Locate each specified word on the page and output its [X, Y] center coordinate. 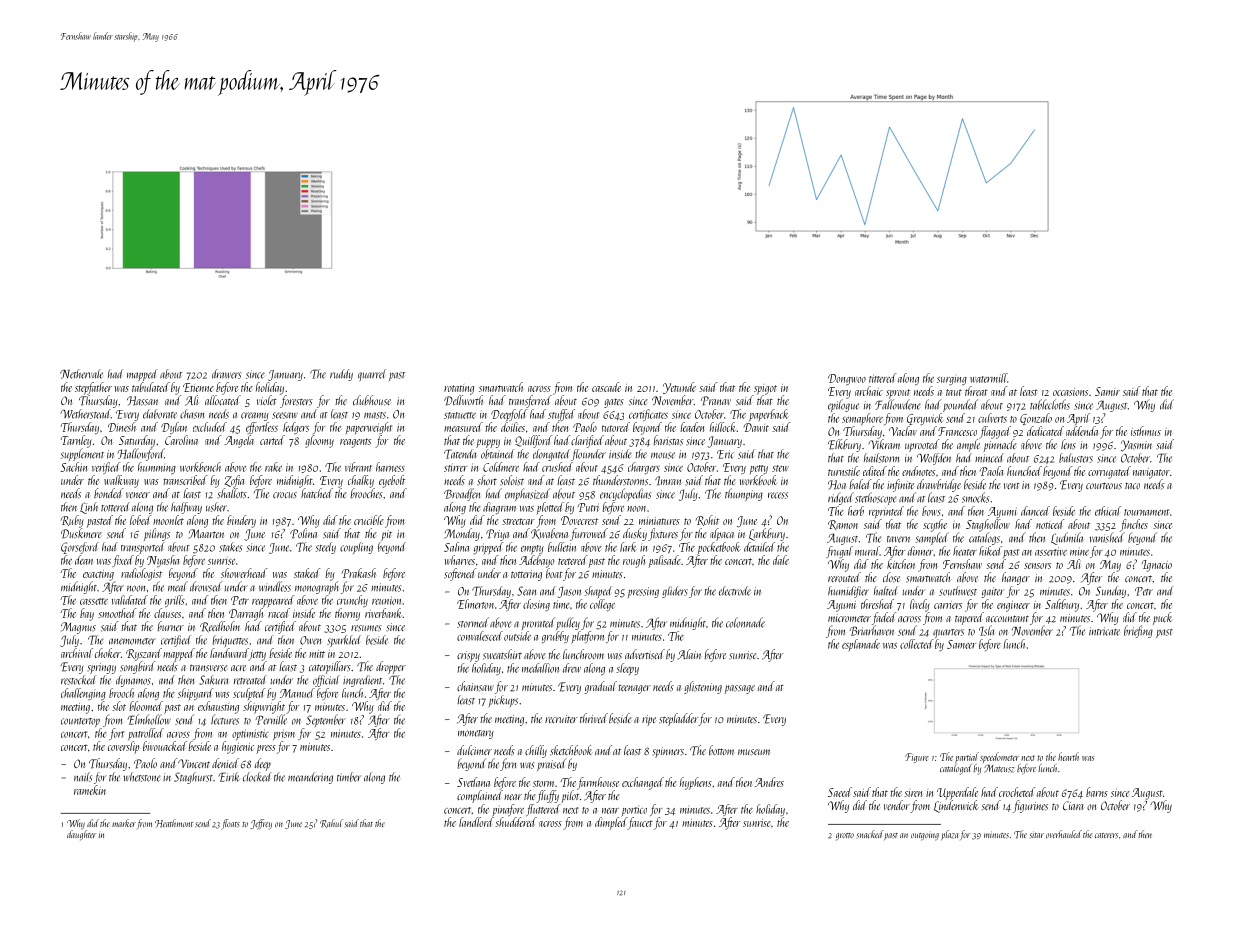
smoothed [117, 613]
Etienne [198, 387]
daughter [81, 835]
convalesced [480, 636]
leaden [692, 427]
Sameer [961, 644]
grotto [845, 837]
